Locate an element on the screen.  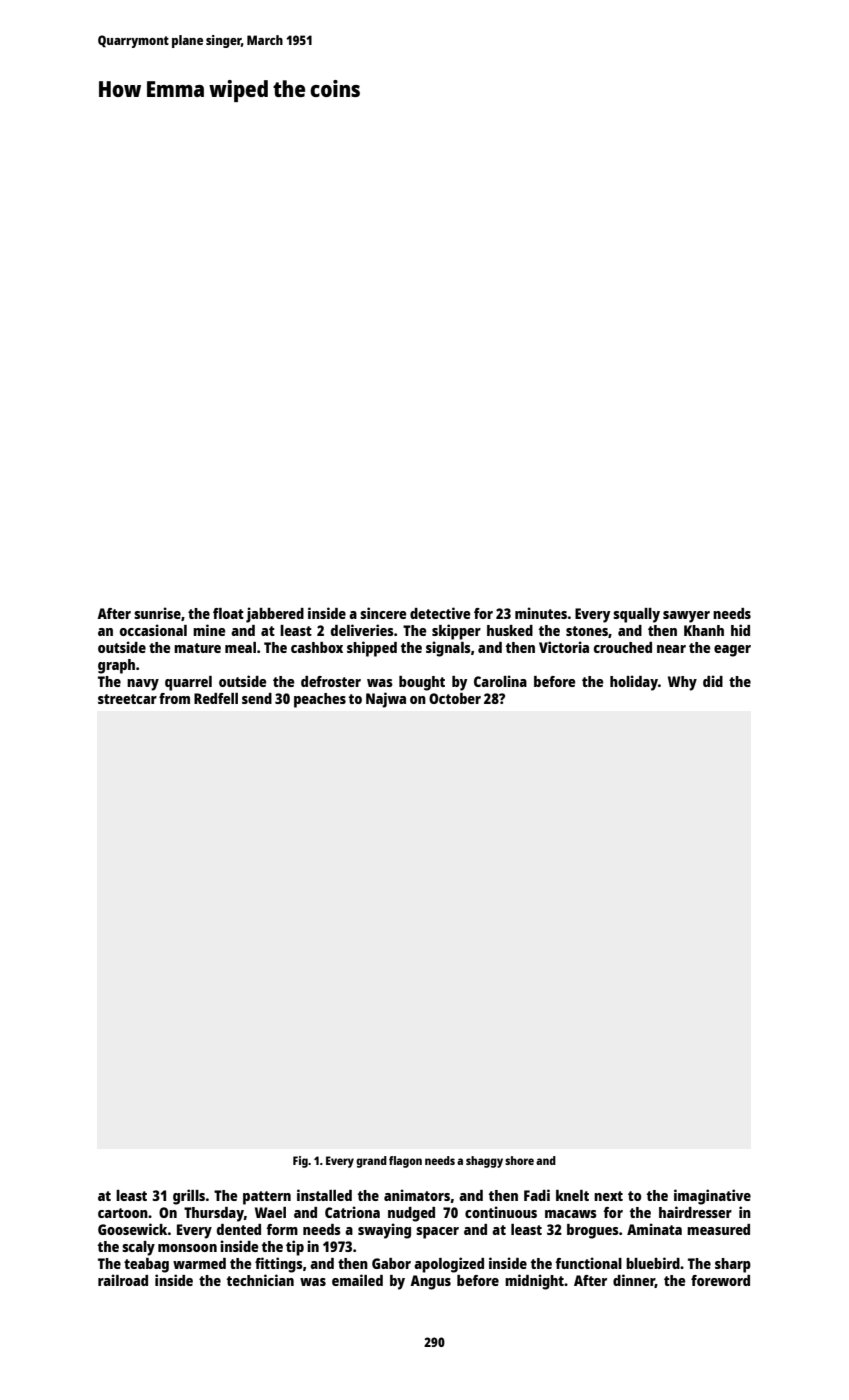
midnight is located at coordinates (534, 1282).
